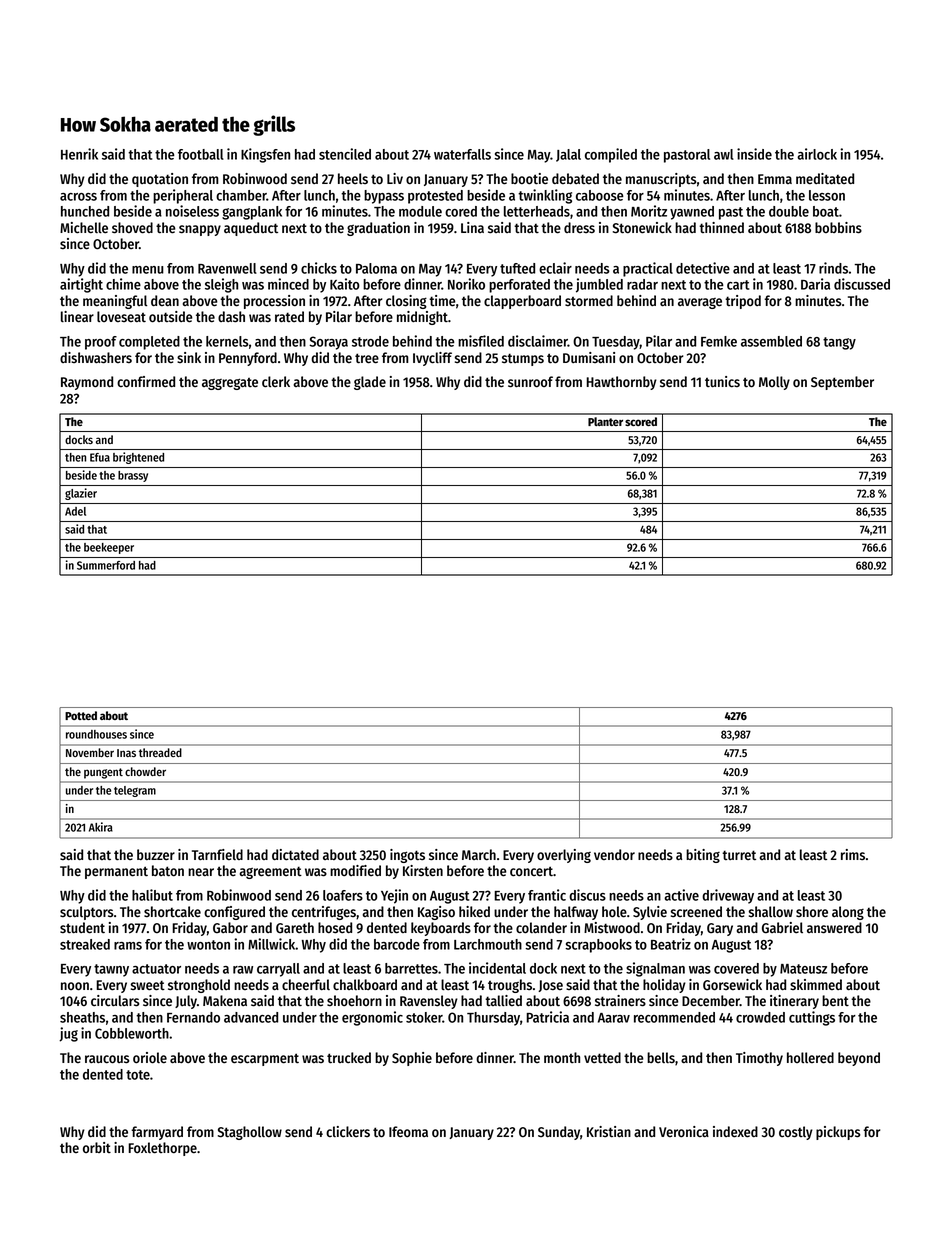  I want to click on glade, so click(370, 383).
